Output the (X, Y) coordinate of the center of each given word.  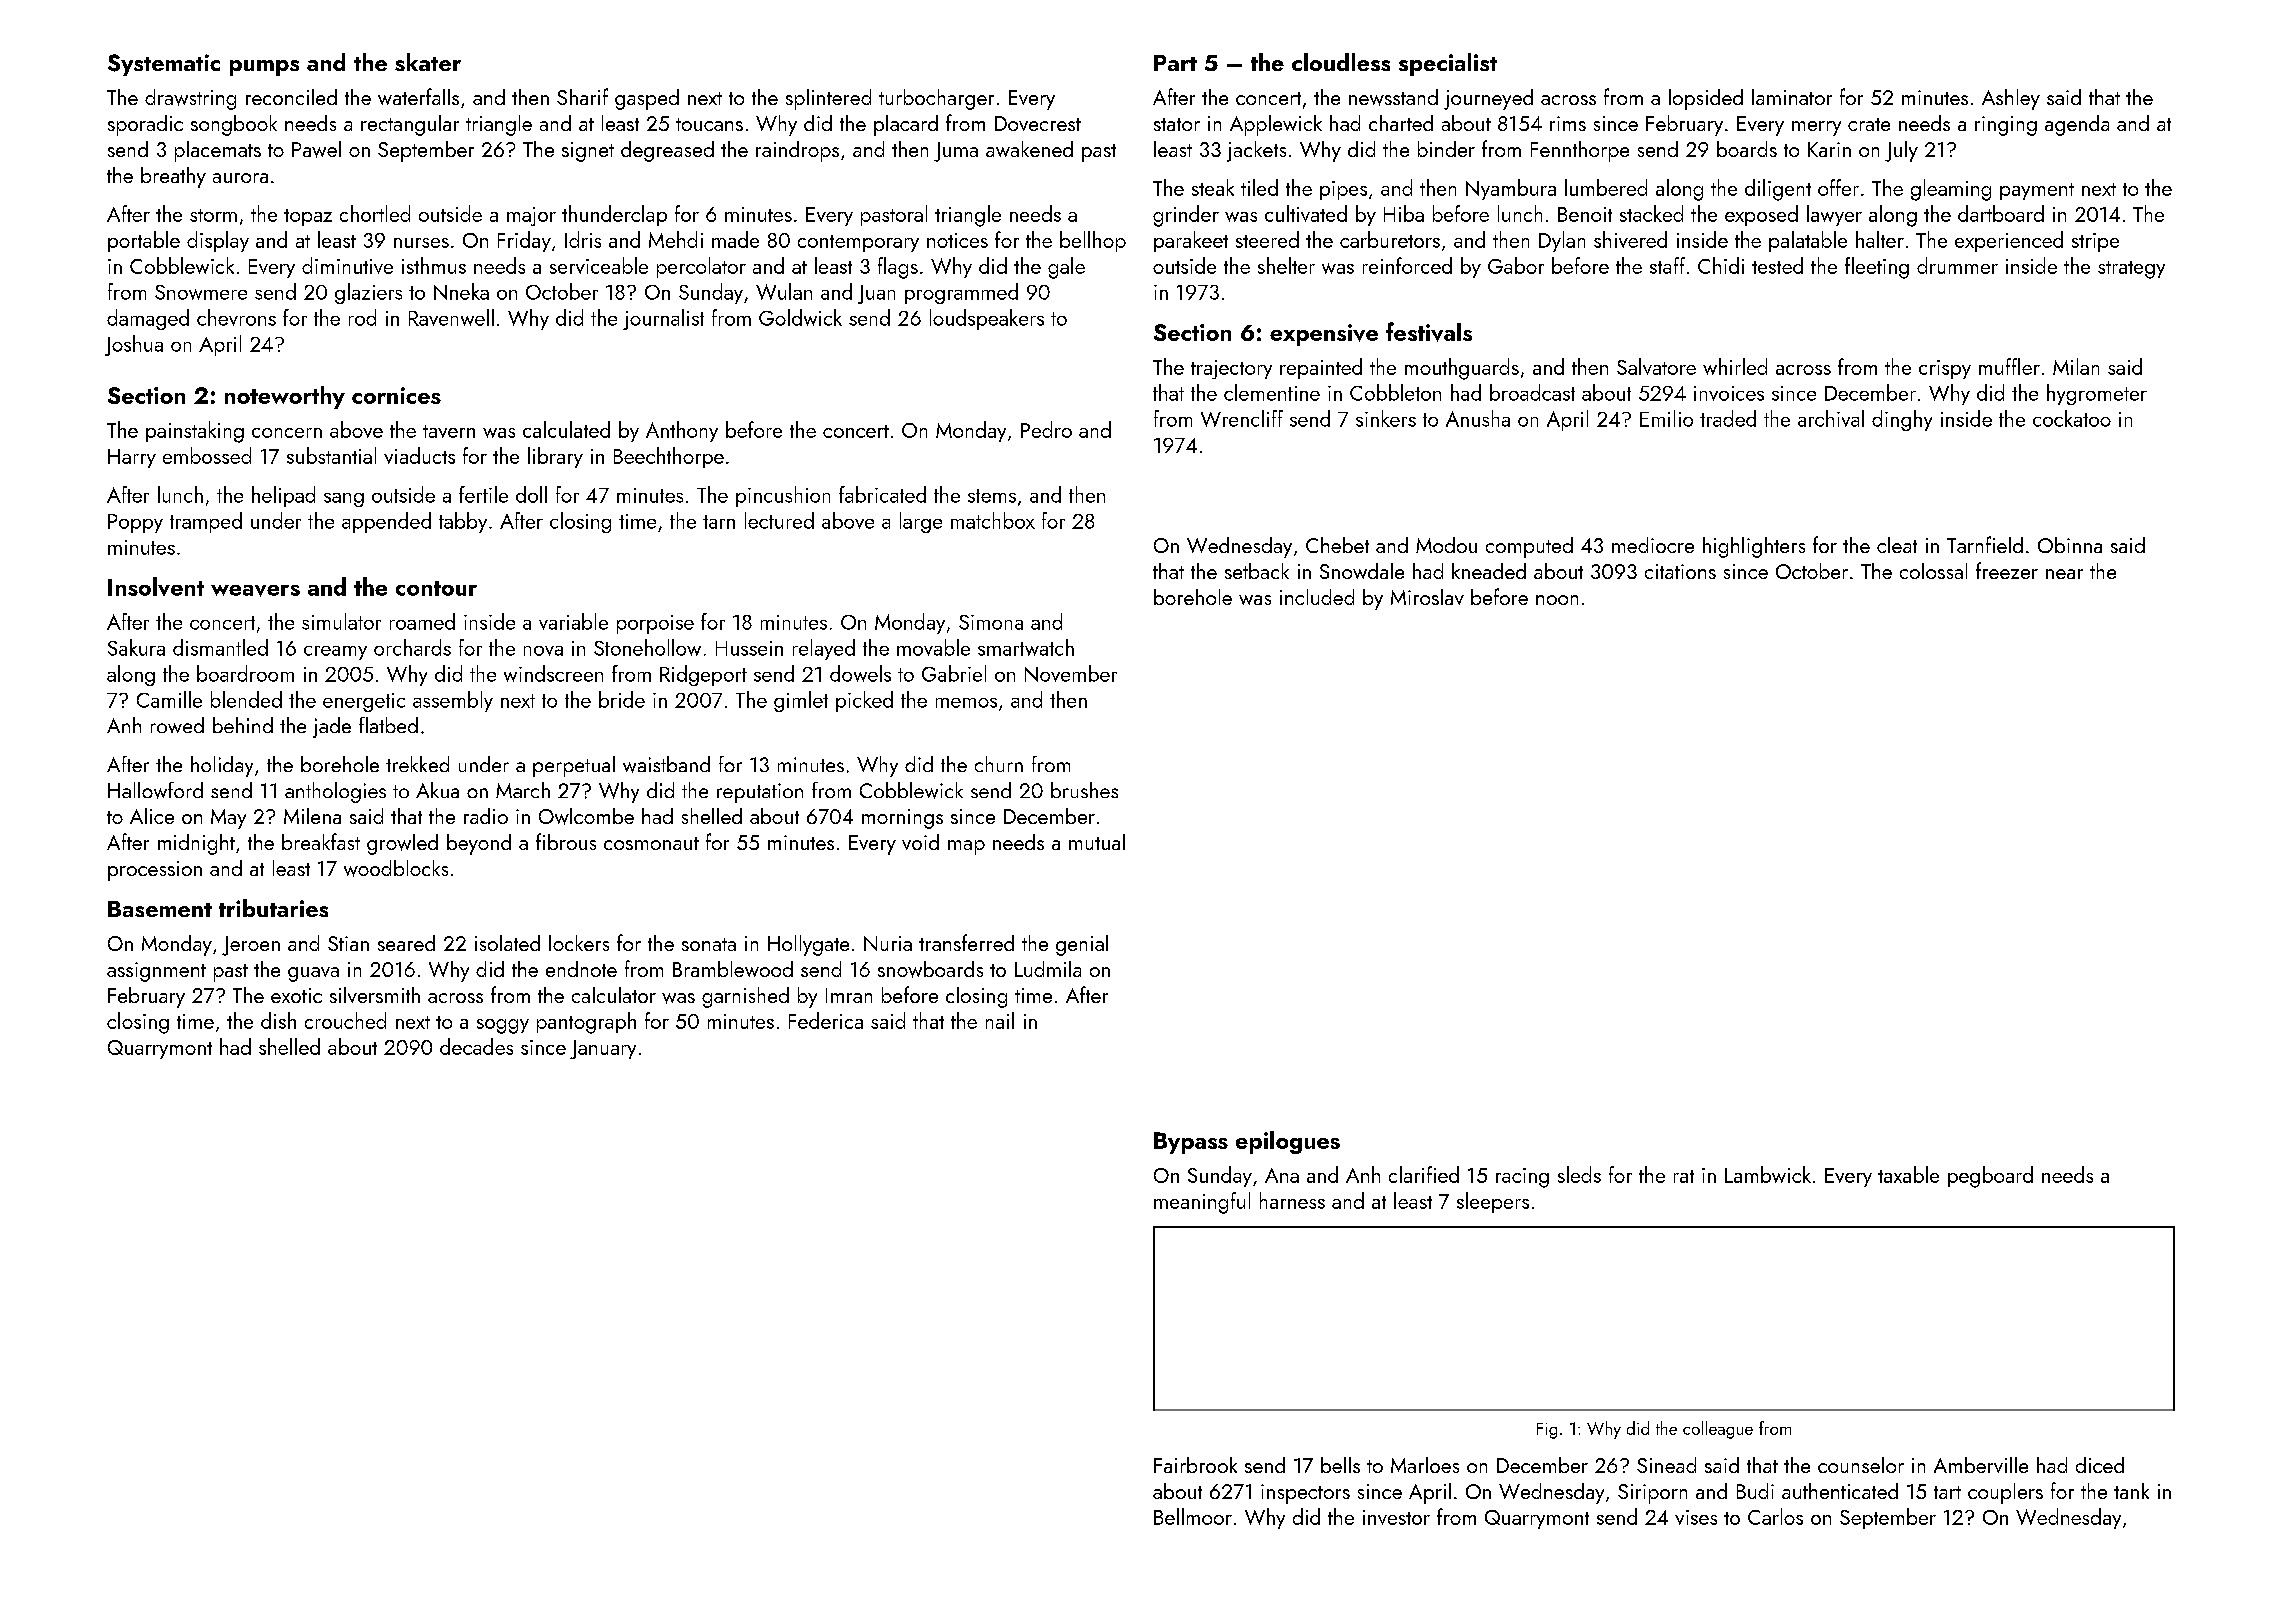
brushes (1084, 790)
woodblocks (396, 868)
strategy (2131, 270)
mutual (1097, 842)
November (1071, 673)
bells (1340, 1465)
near (2064, 574)
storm (213, 215)
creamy (335, 653)
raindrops (797, 151)
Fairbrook (1195, 1465)
